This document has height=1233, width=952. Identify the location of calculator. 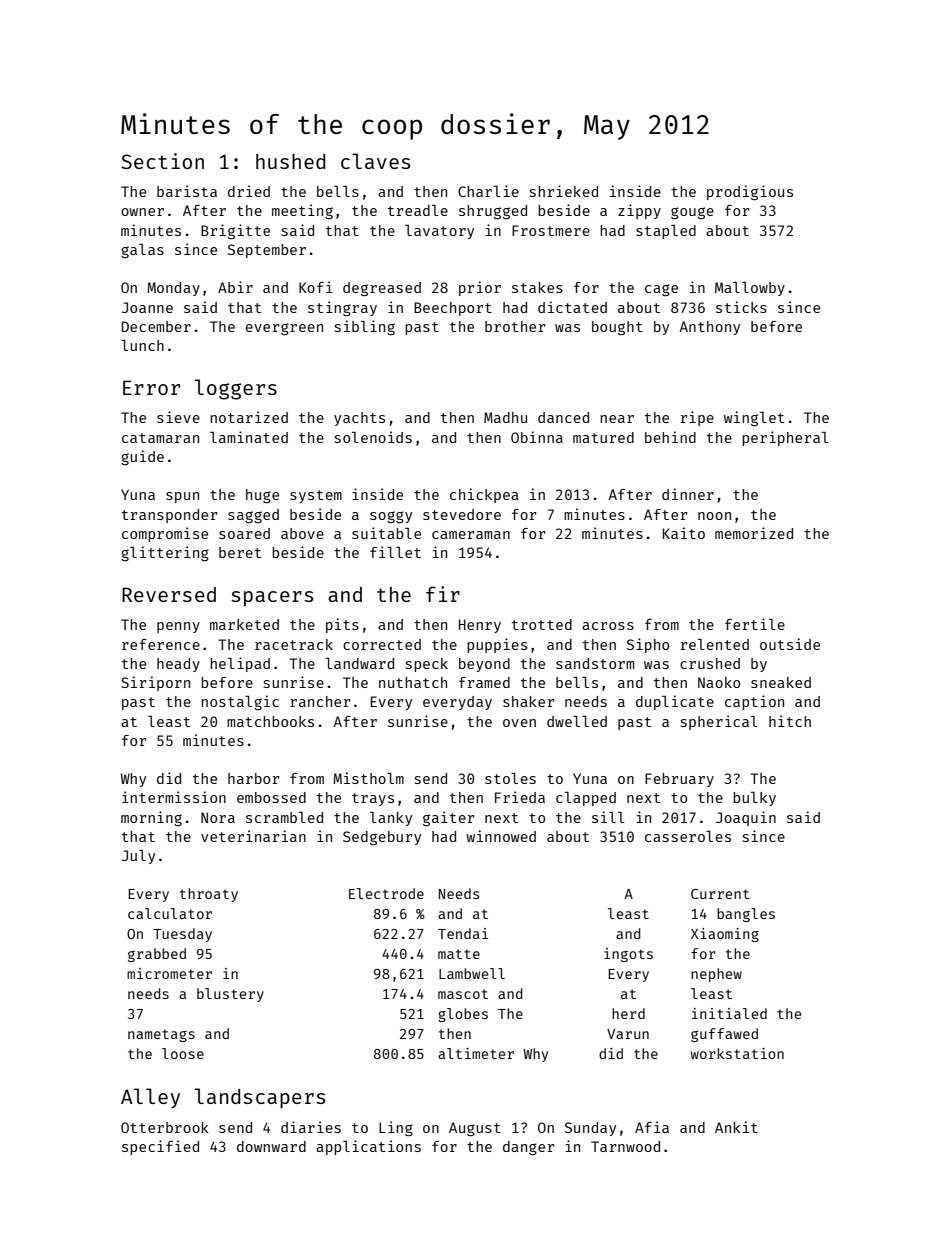
(170, 913).
